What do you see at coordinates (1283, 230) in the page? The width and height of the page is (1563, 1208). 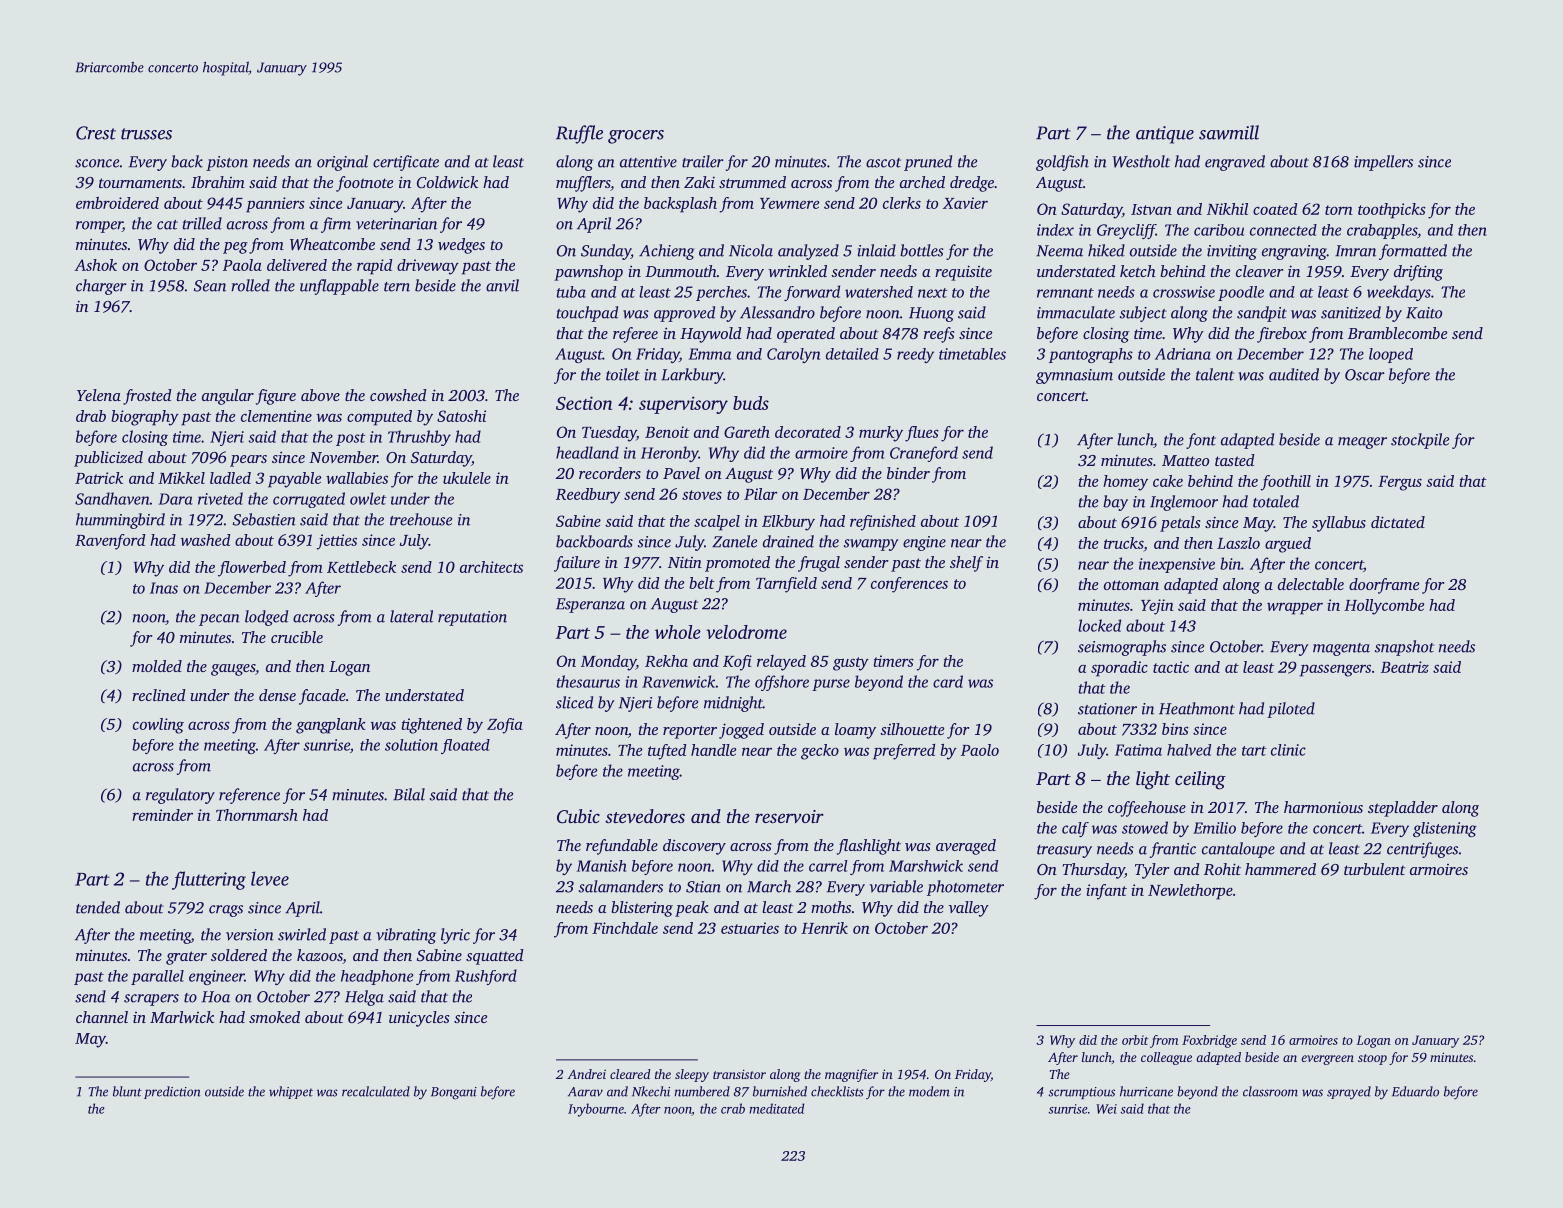 I see `connected` at bounding box center [1283, 230].
